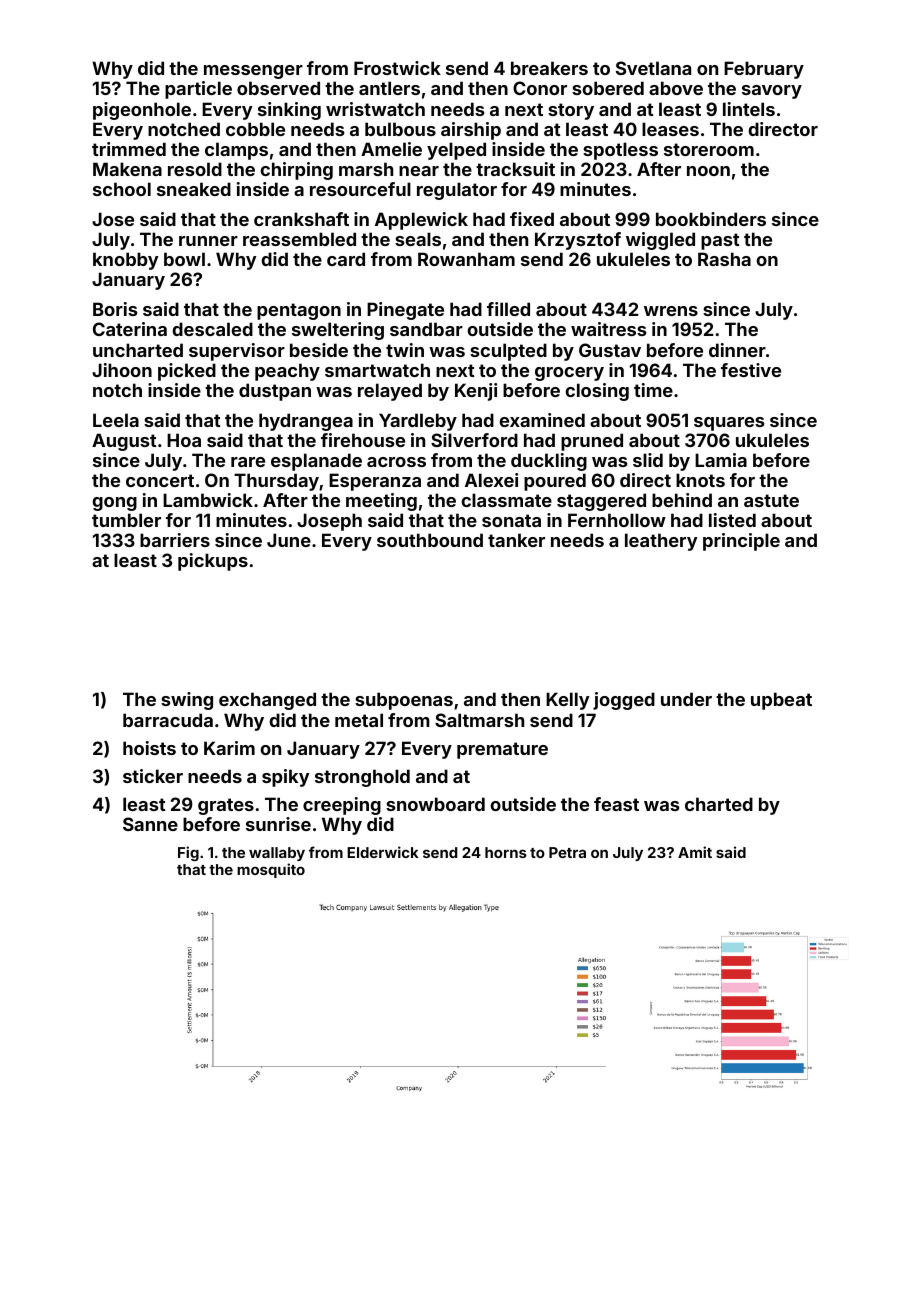 Image resolution: width=924 pixels, height=1308 pixels. Describe the element at coordinates (397, 68) in the image. I see `Frostwick` at that location.
